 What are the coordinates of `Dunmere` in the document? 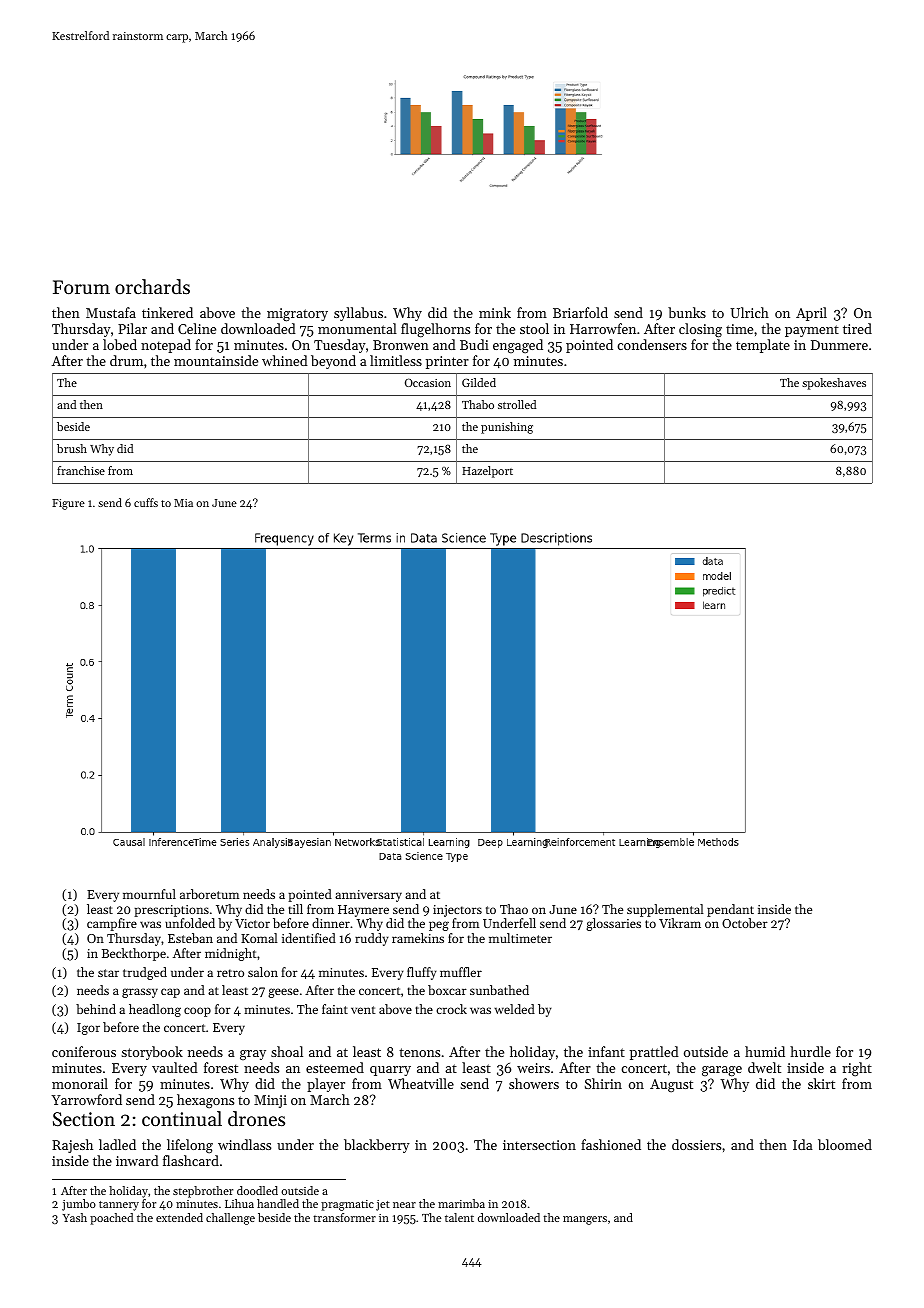 It's located at (839, 345).
